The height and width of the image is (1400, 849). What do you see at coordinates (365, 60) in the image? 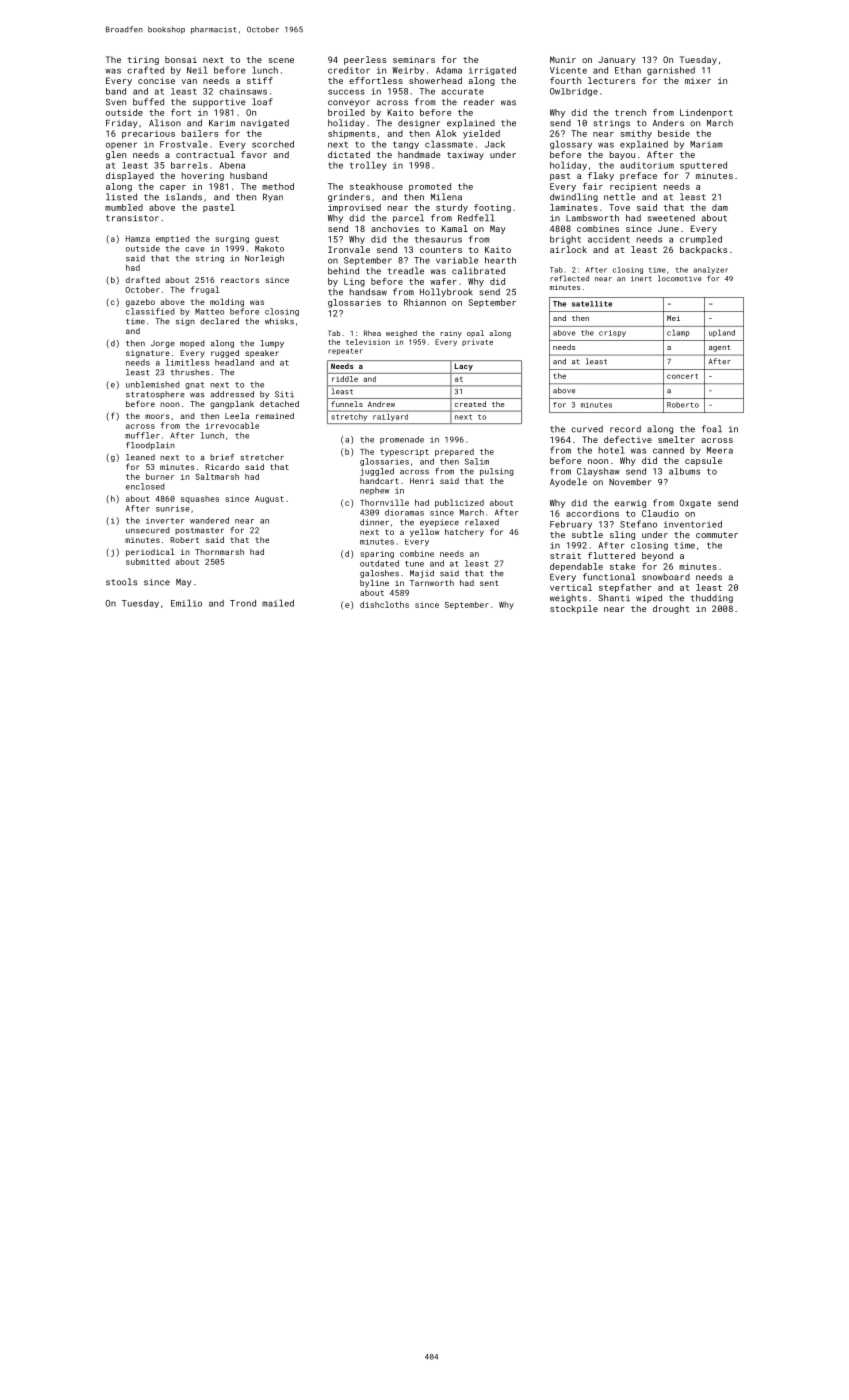
I see `peerless` at bounding box center [365, 60].
